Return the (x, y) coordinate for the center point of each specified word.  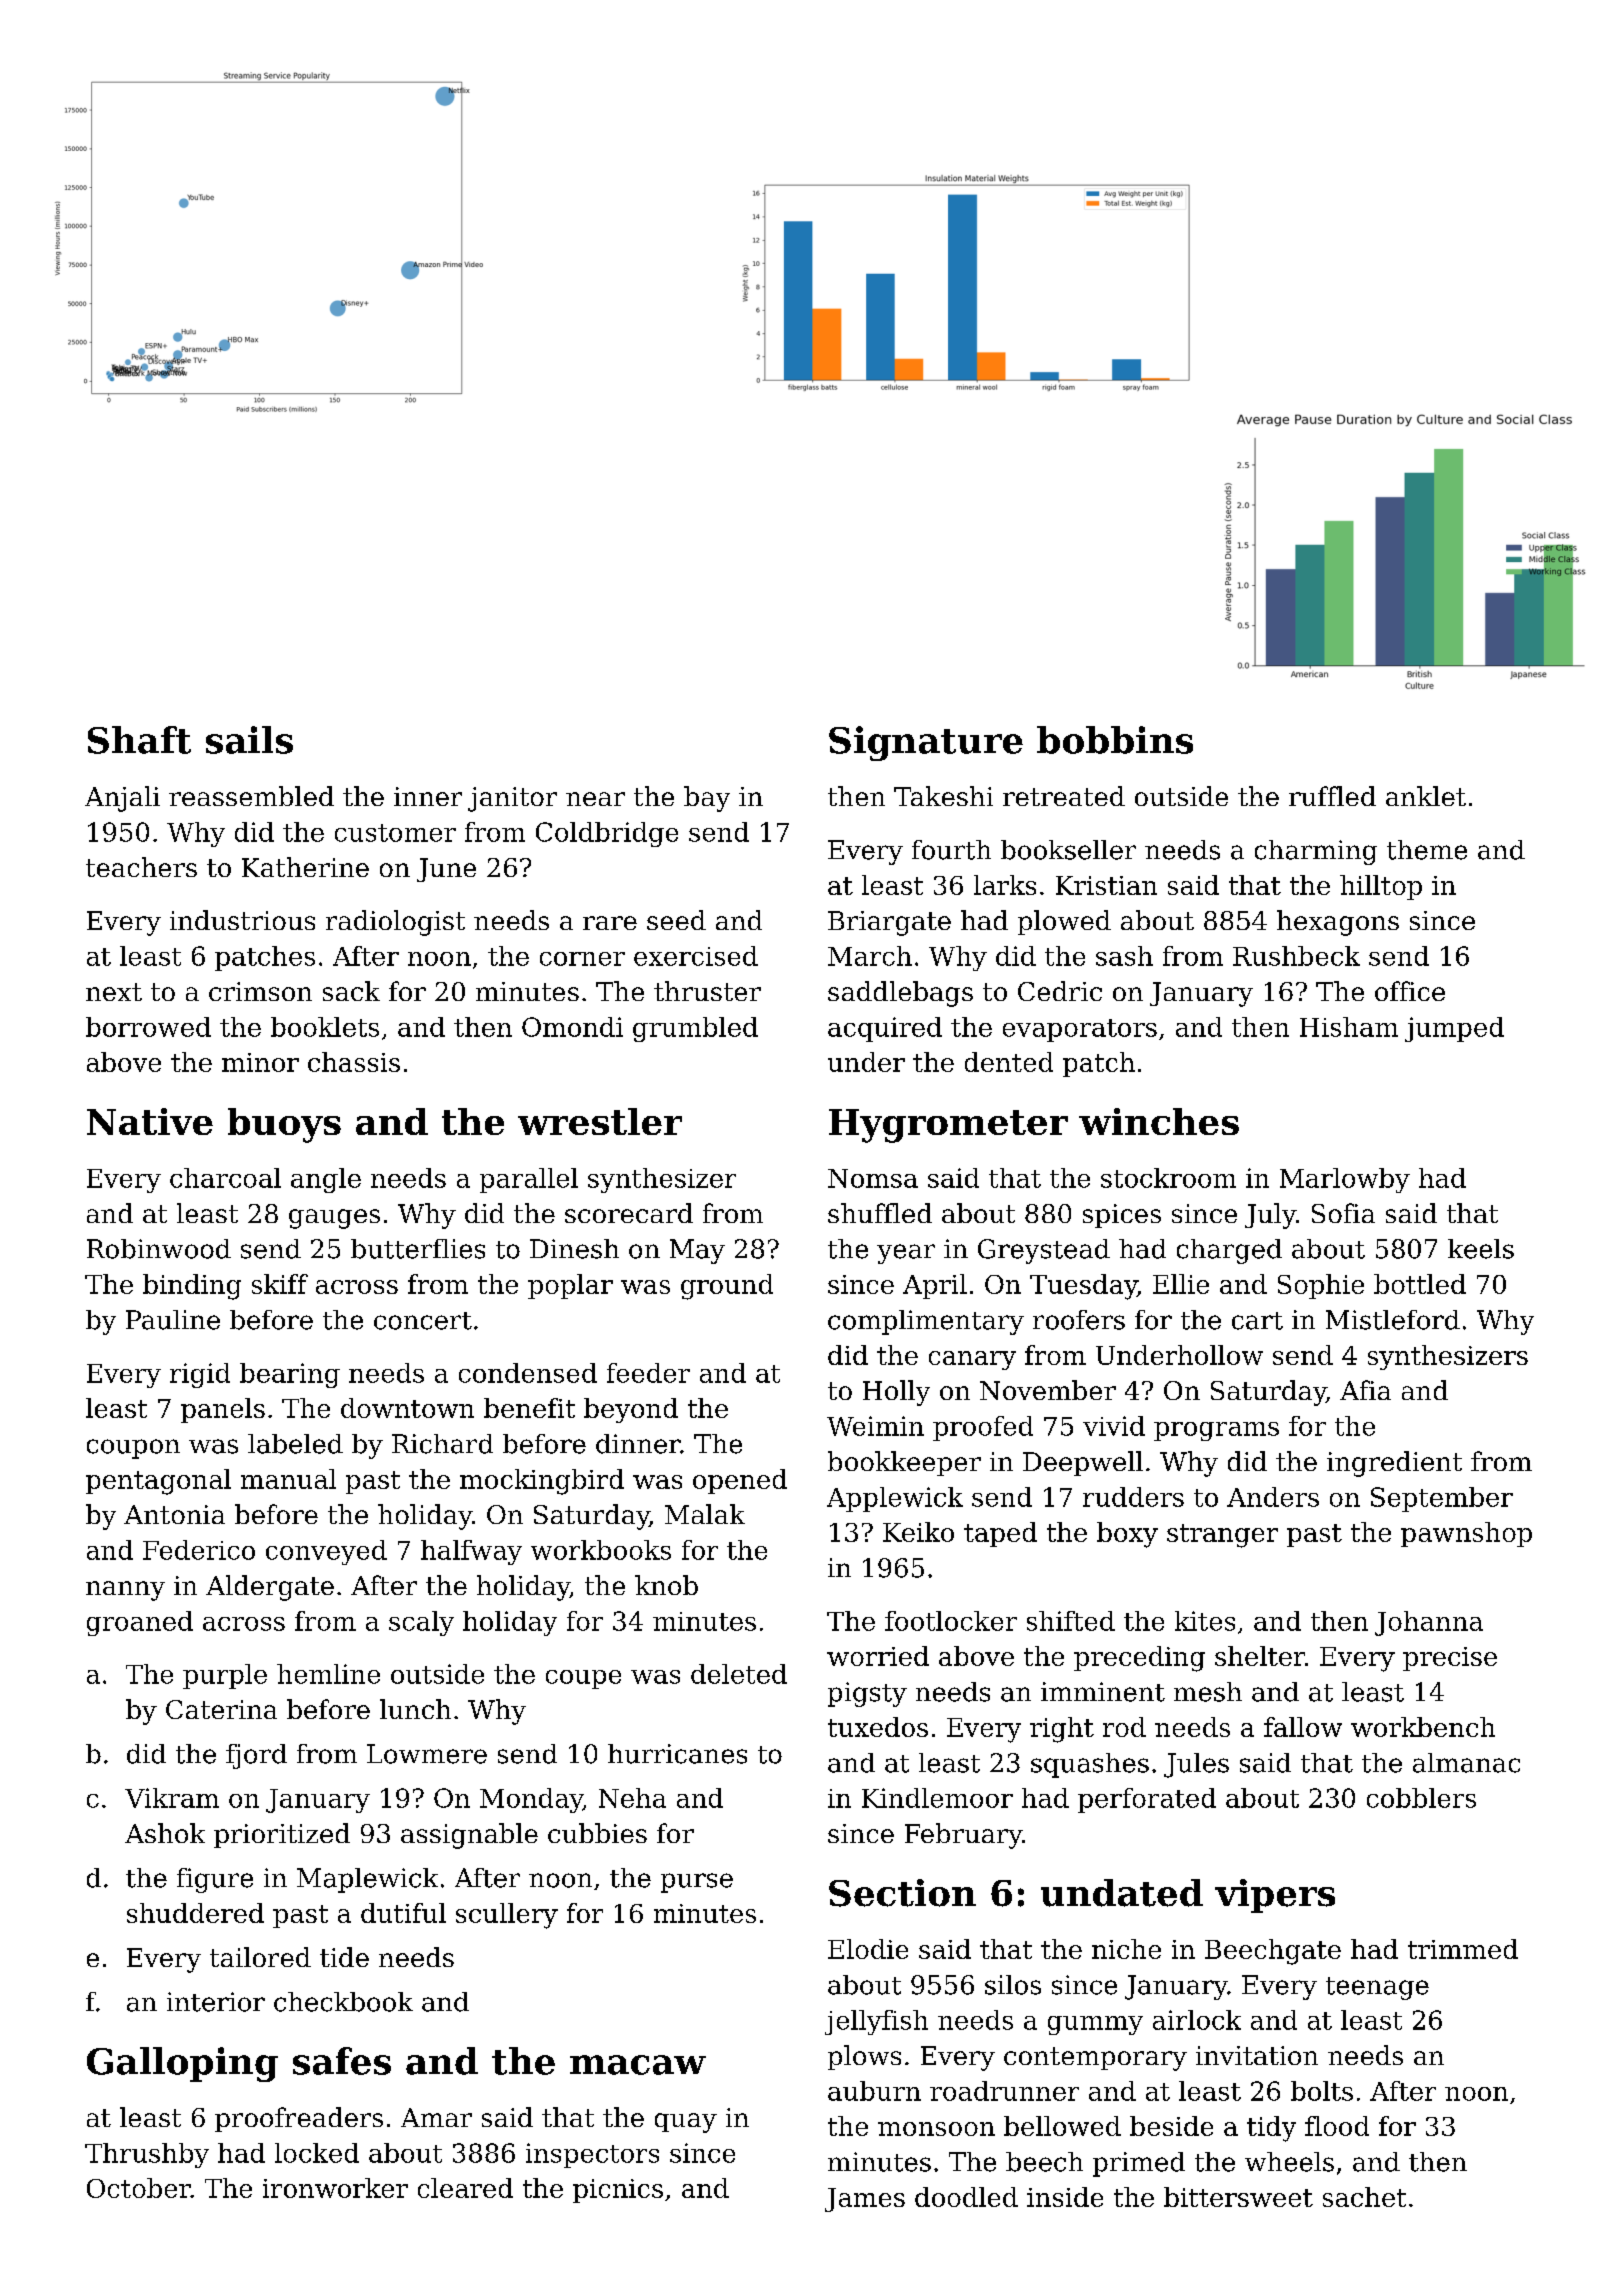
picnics (618, 2191)
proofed (983, 1428)
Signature (926, 743)
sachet (1364, 2197)
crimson (260, 991)
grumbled (695, 1029)
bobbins (1115, 740)
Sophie (1321, 1286)
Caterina (221, 1709)
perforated (1147, 1800)
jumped (1454, 1029)
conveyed (326, 1552)
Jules (1196, 1765)
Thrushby (147, 2155)
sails (249, 740)
